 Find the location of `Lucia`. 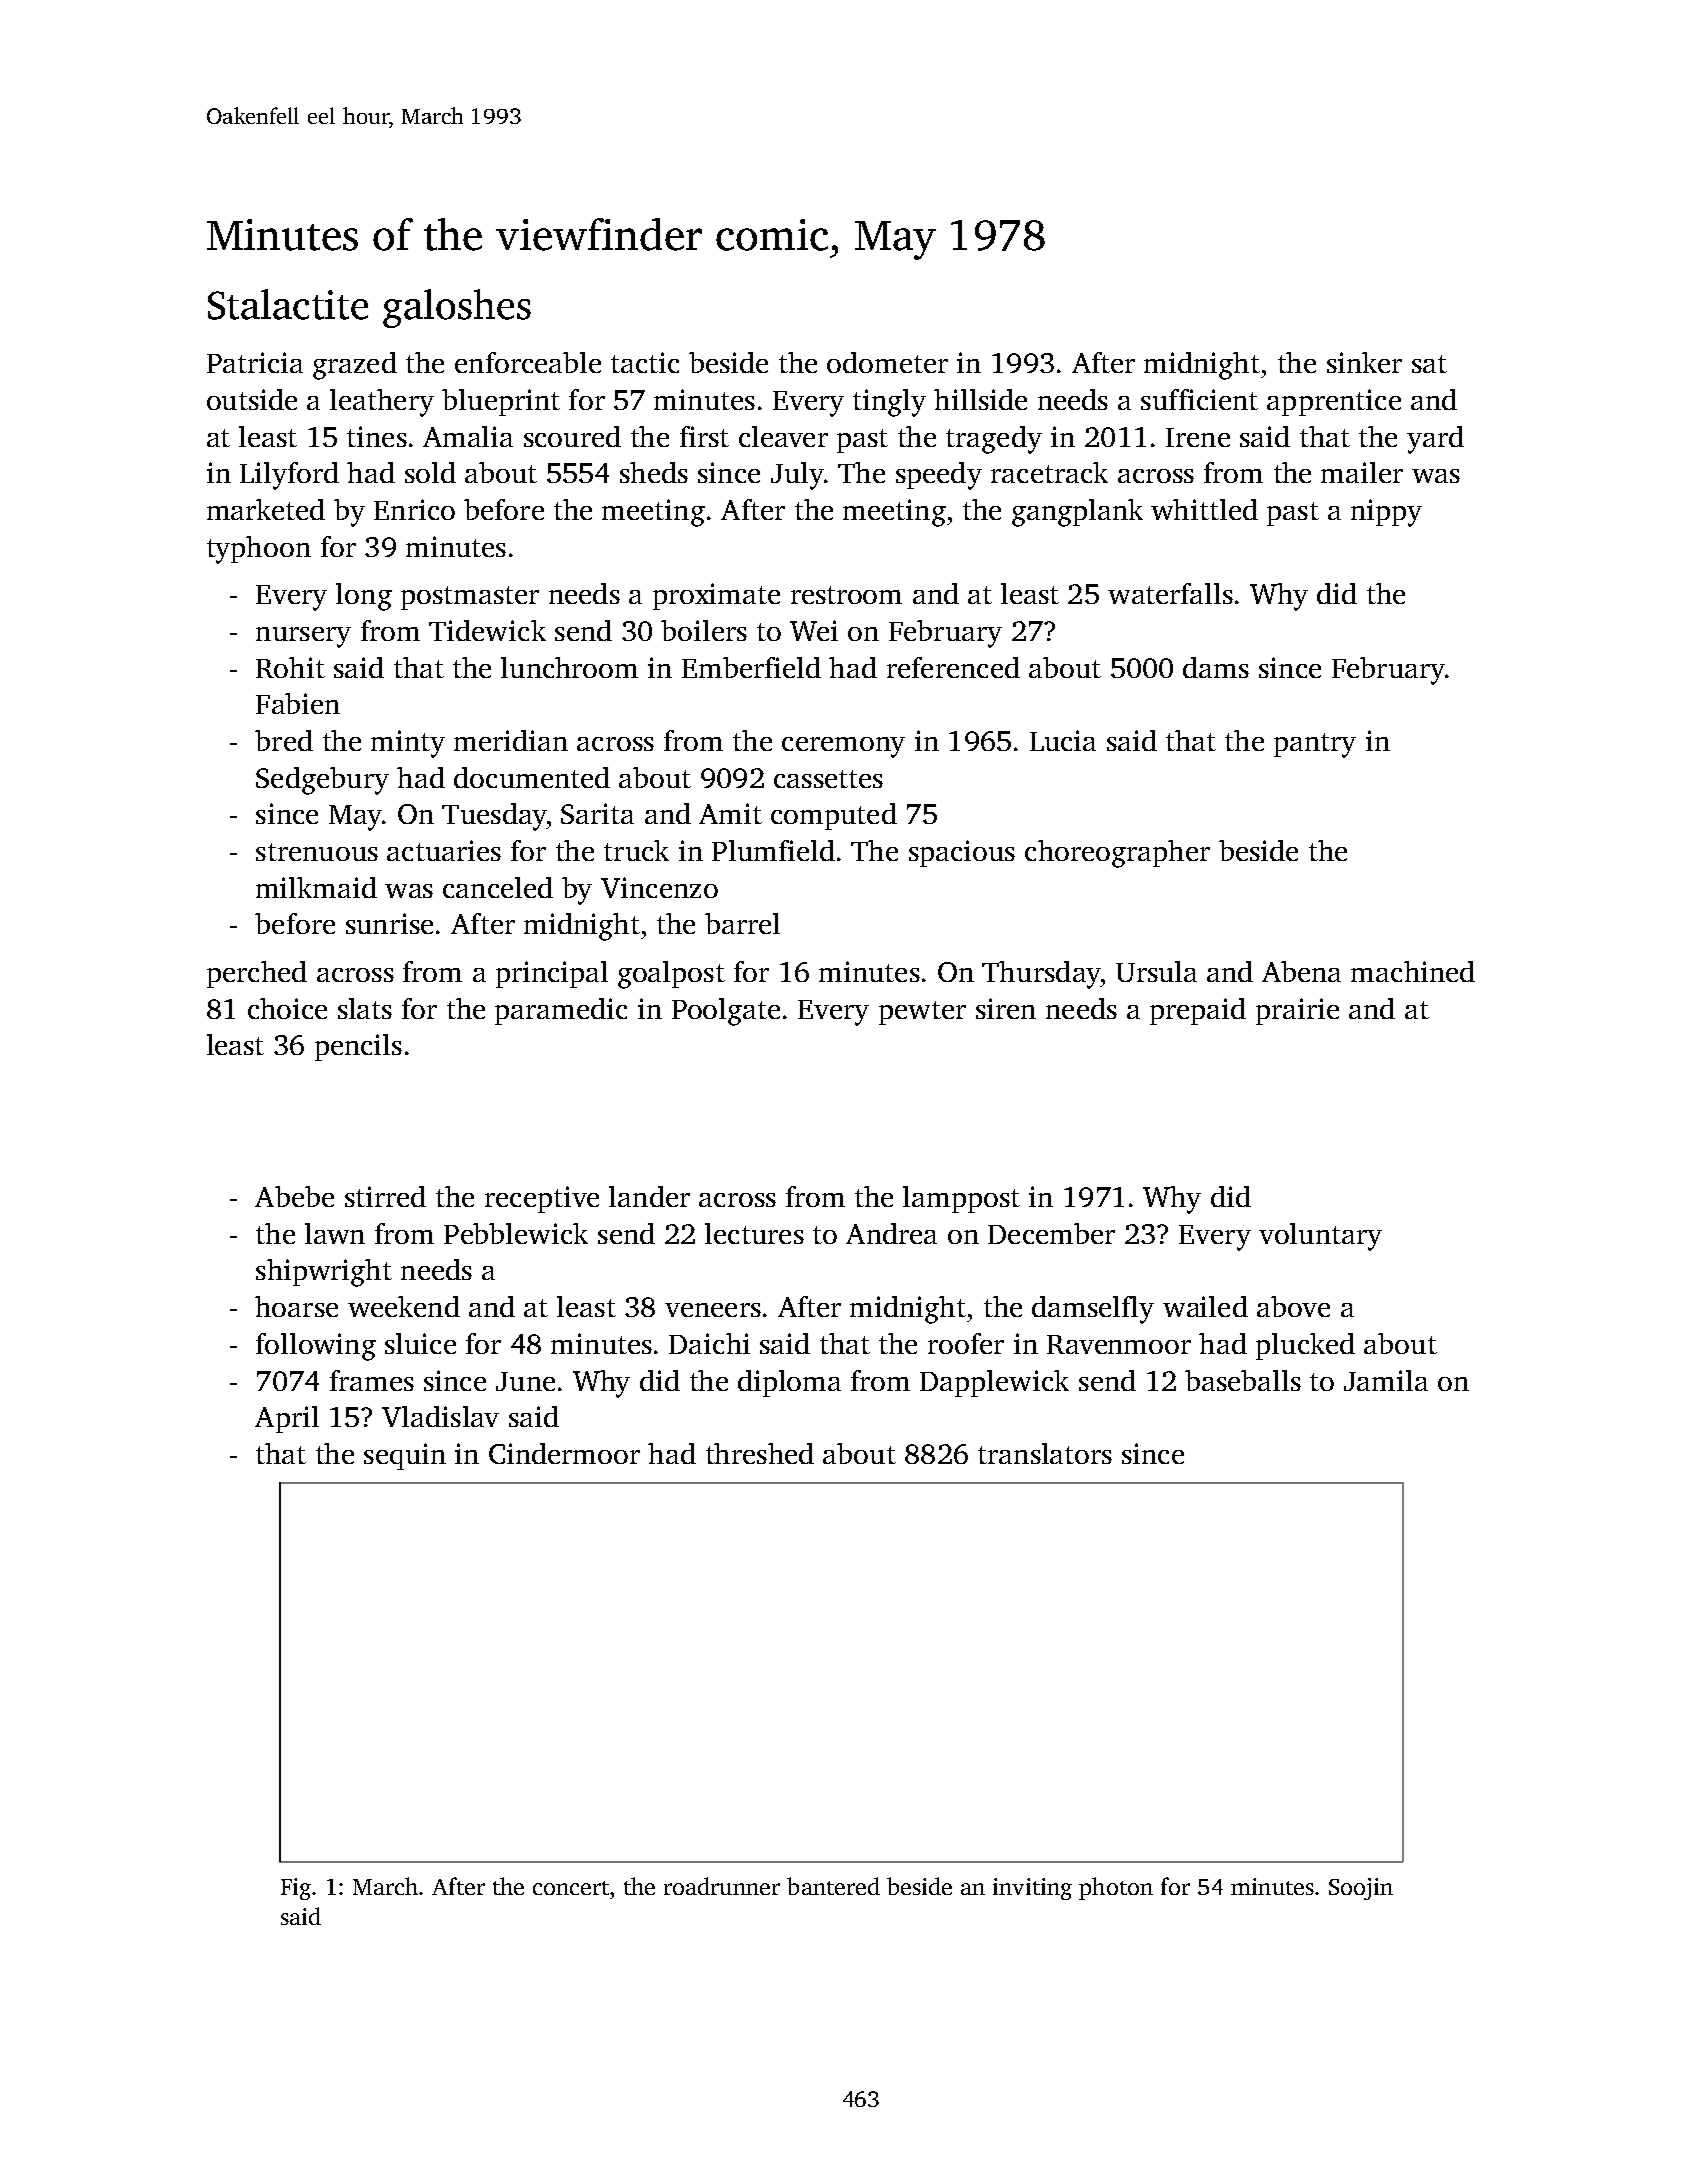

Lucia is located at coordinates (1063, 740).
